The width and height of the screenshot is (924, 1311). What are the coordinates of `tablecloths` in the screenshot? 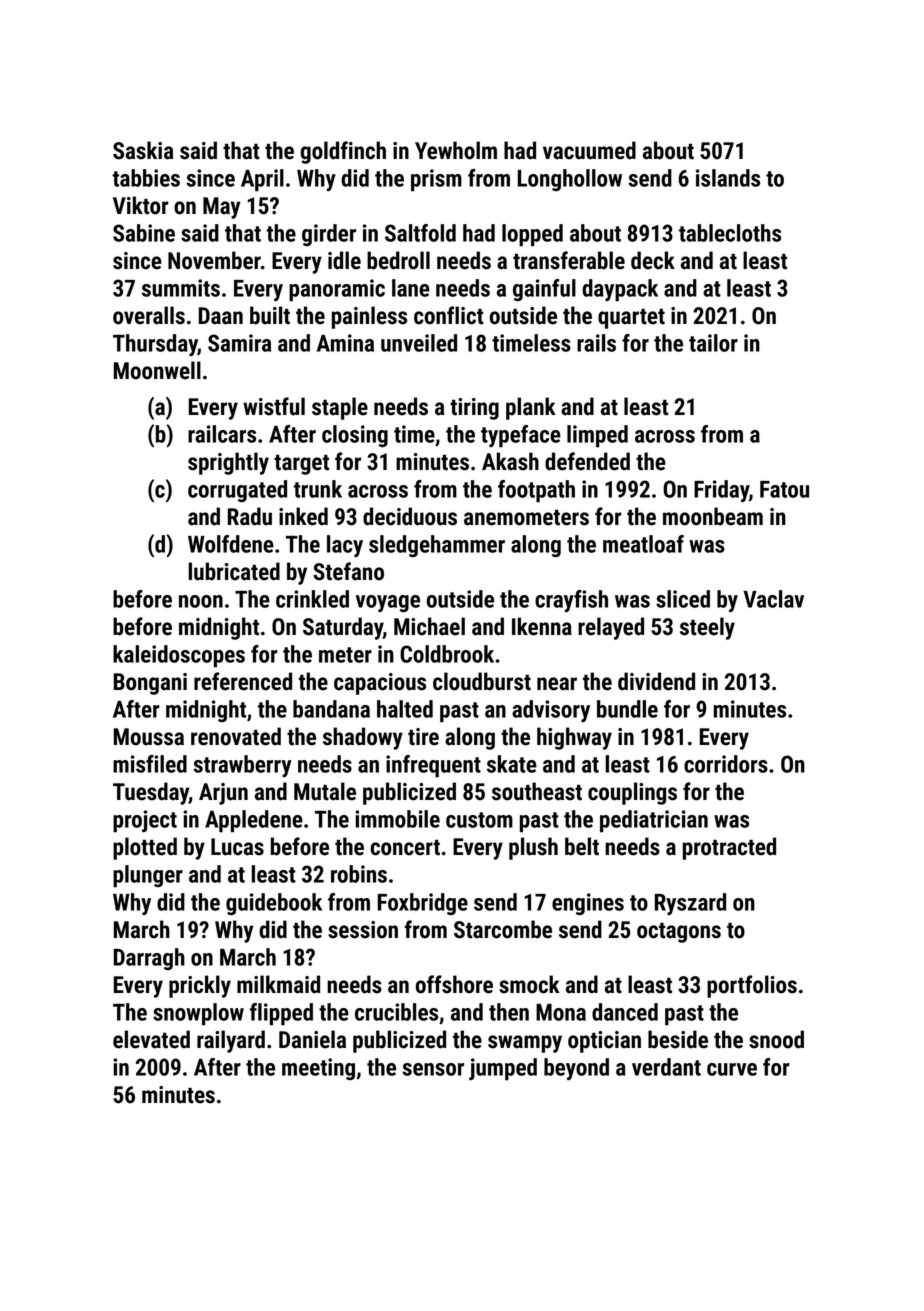 It's located at (730, 233).
